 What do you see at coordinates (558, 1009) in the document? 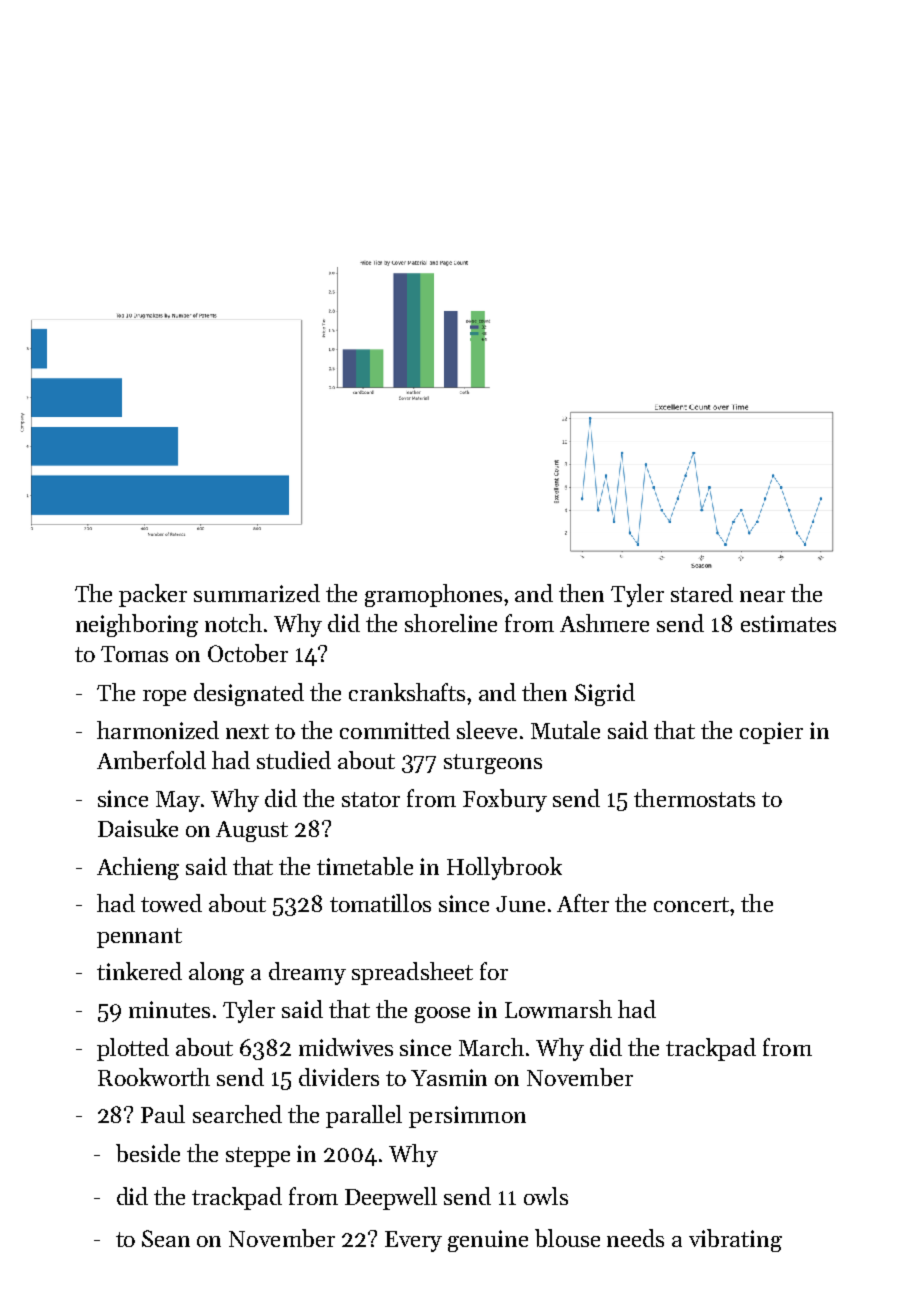
I see `Lowmarsh` at bounding box center [558, 1009].
